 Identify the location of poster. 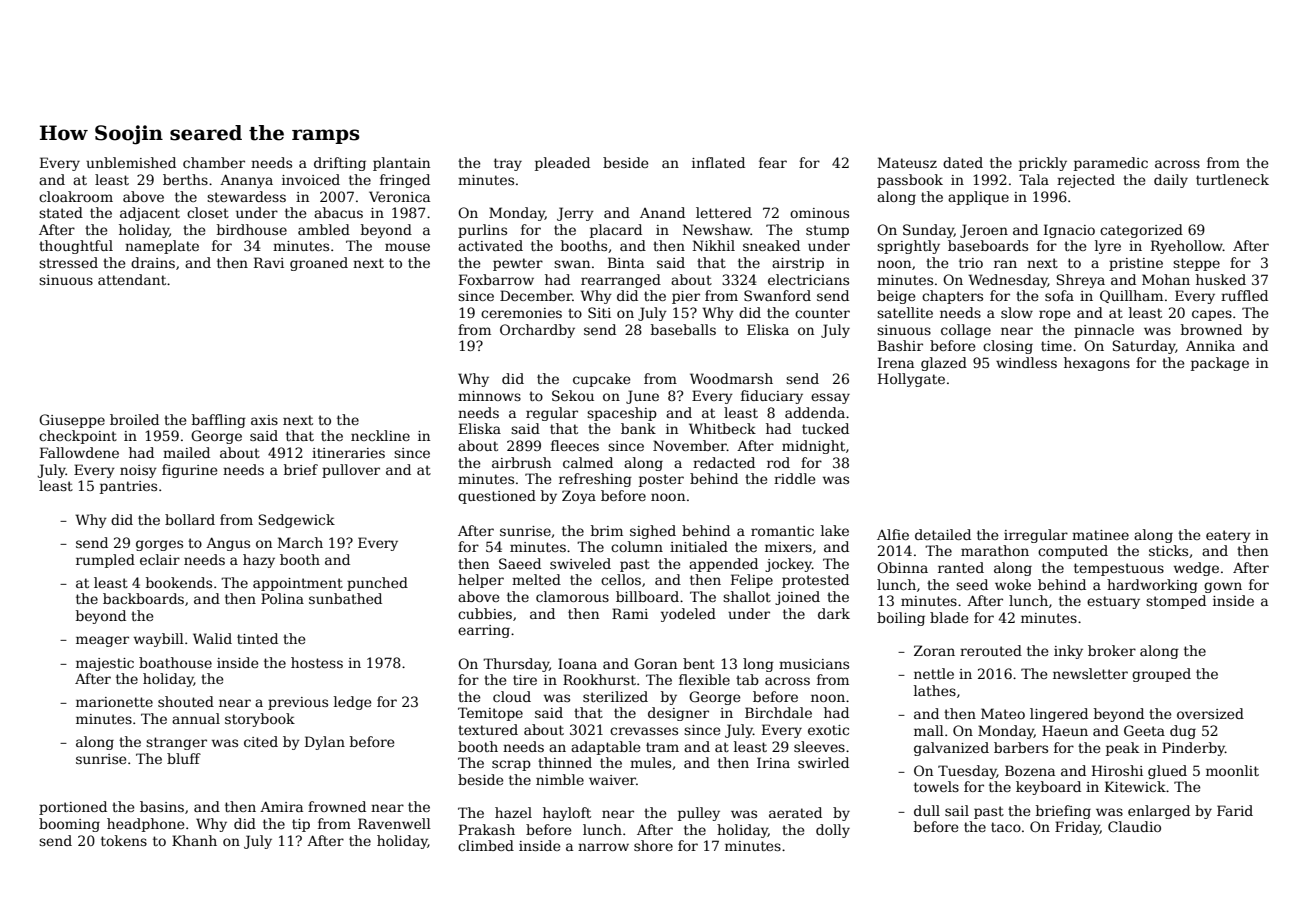
(661, 480).
